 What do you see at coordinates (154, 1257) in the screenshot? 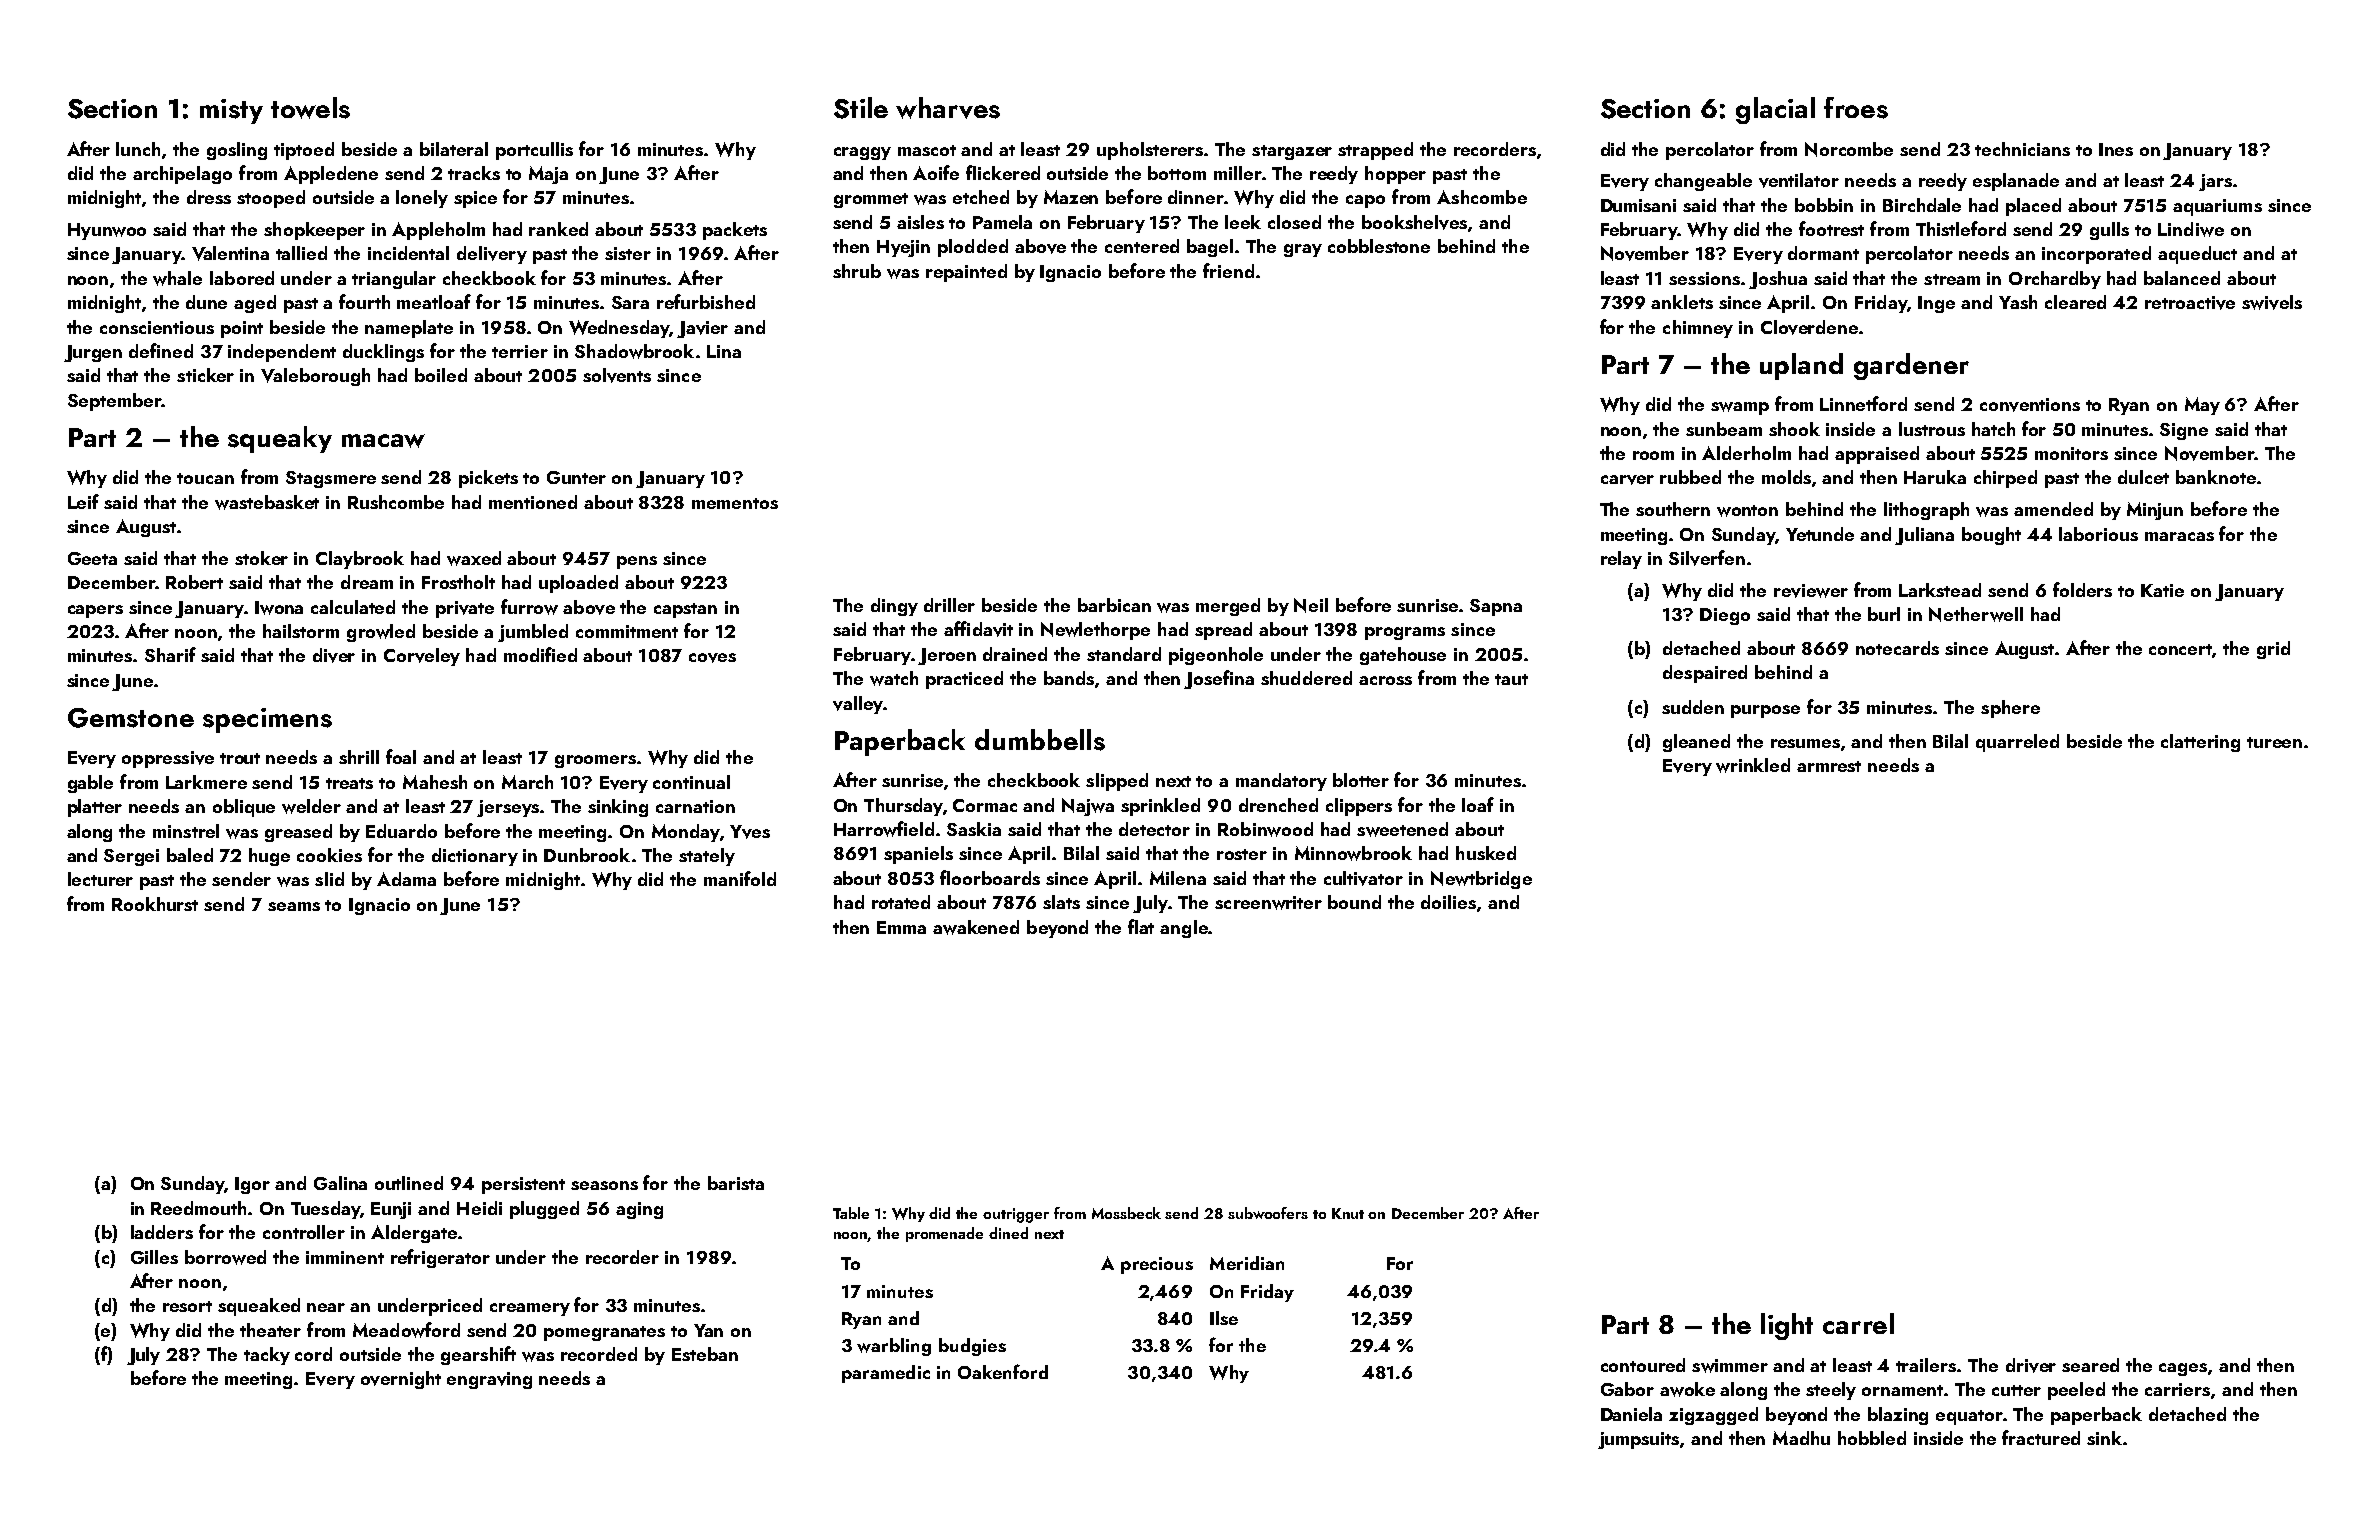
I see `Gilles` at bounding box center [154, 1257].
